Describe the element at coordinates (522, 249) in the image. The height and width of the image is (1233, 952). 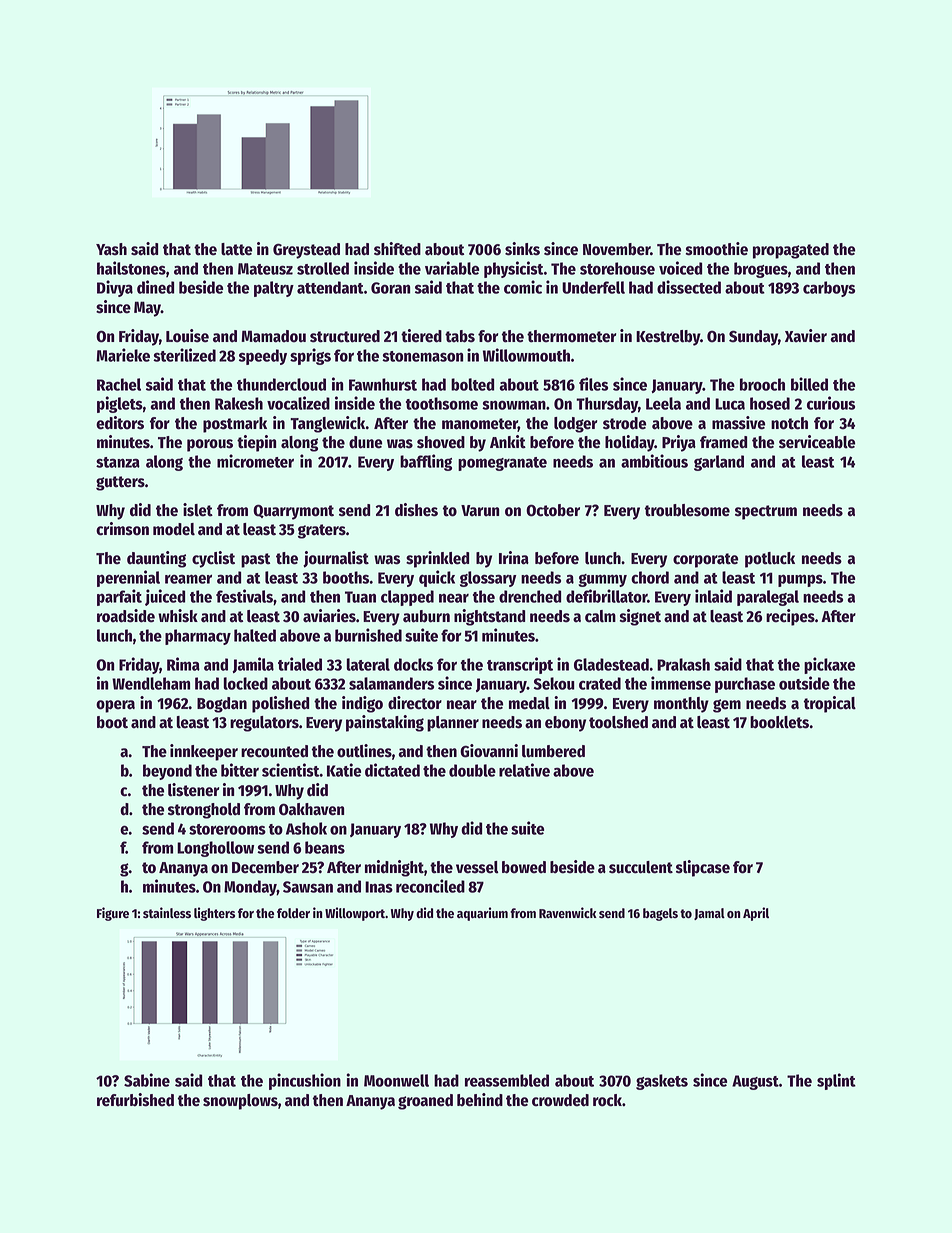
I see `sinks` at that location.
